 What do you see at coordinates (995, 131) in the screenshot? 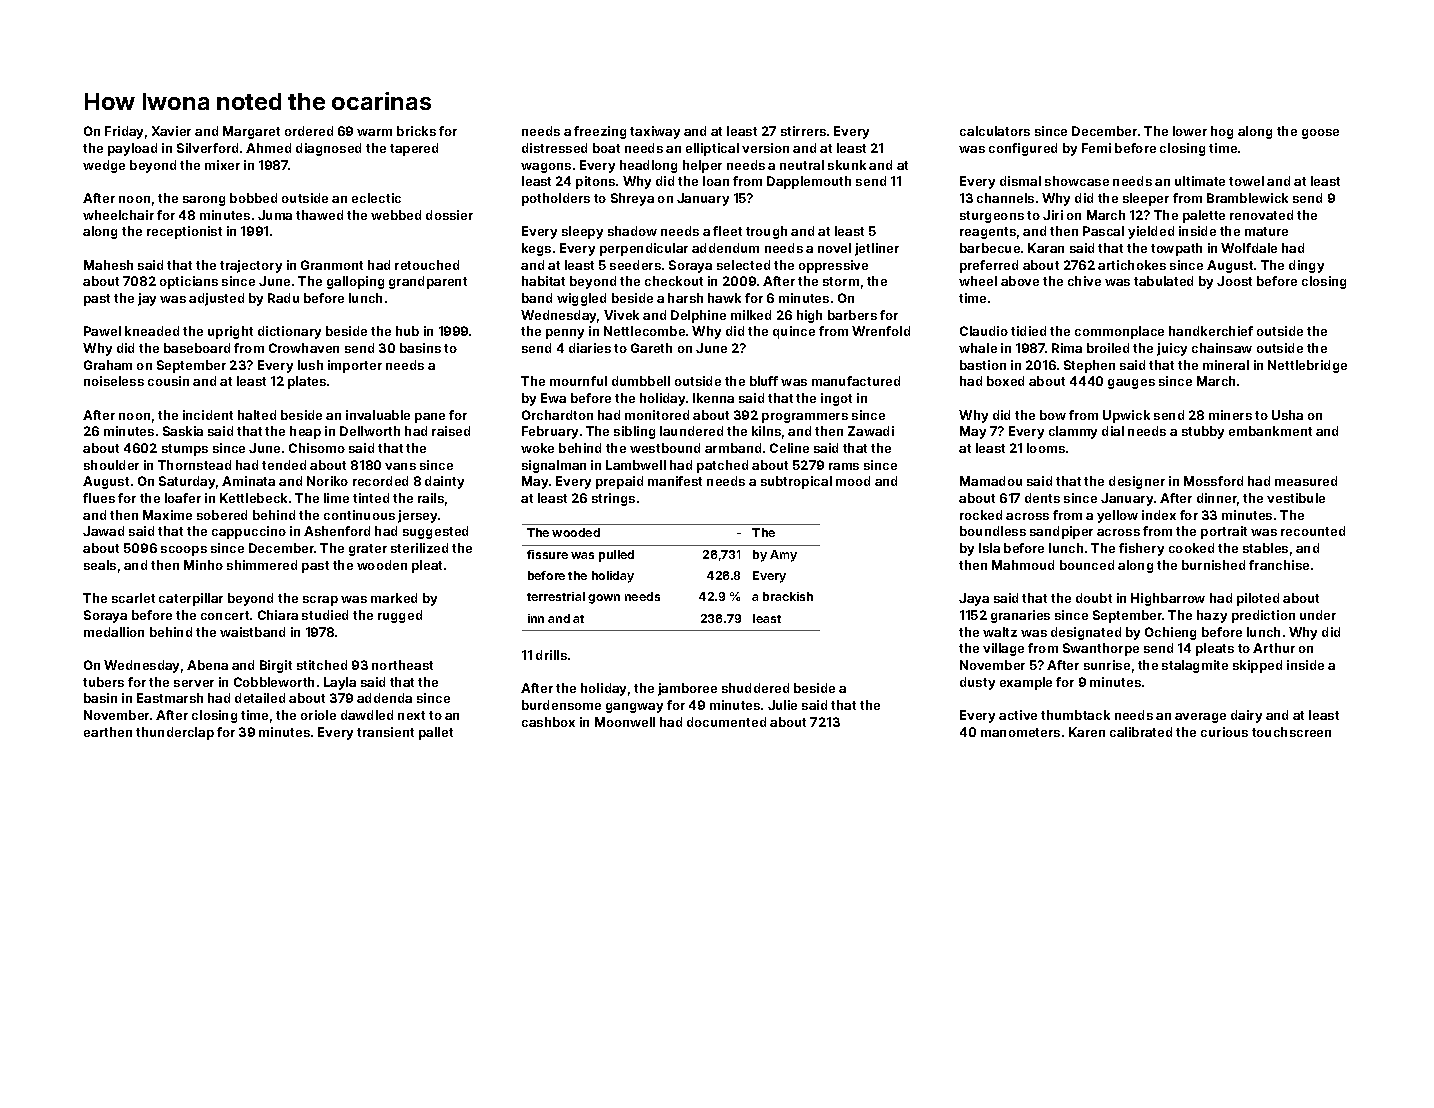
I see `calculators` at bounding box center [995, 131].
